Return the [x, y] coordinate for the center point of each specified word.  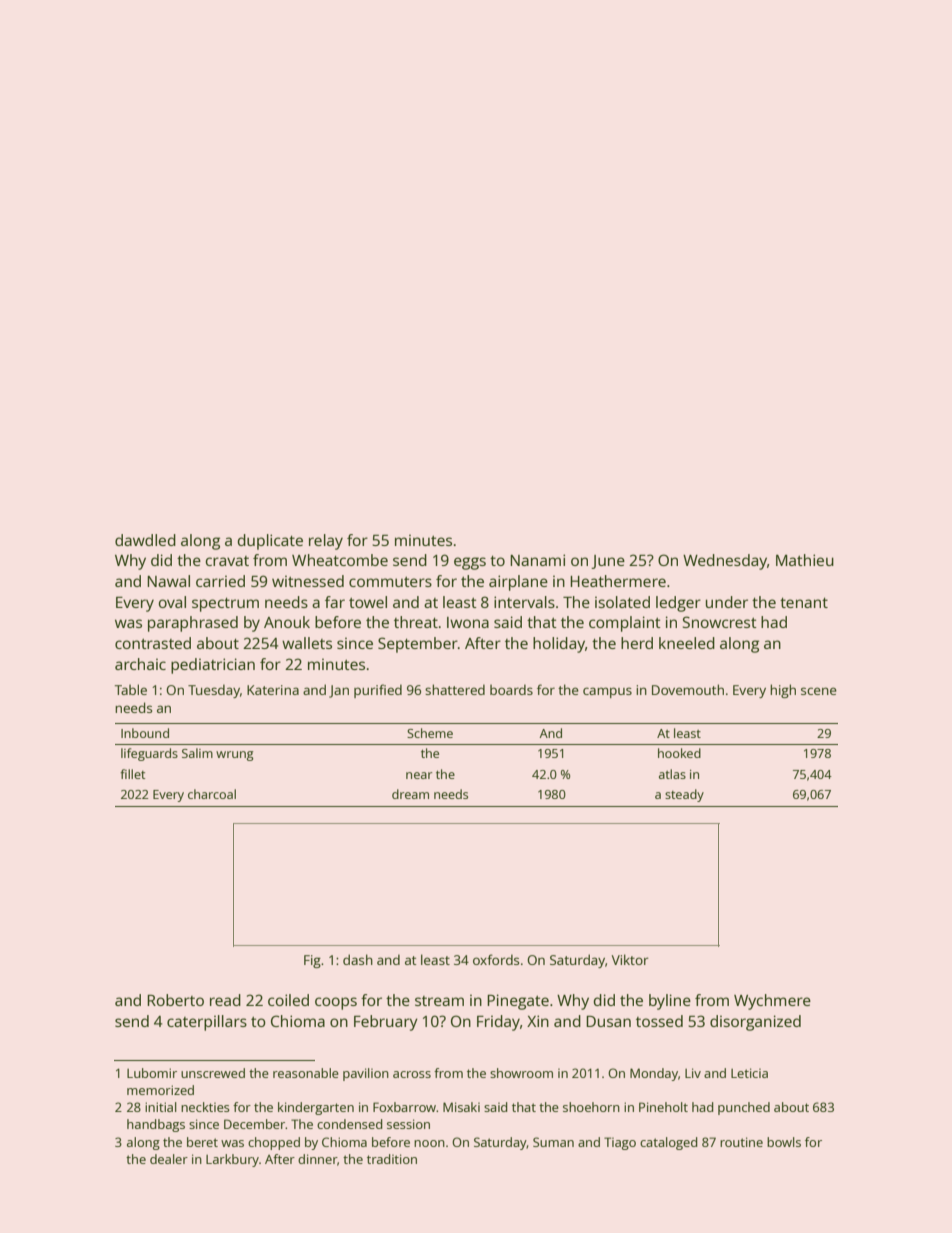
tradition [392, 1159]
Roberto [175, 1000]
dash [358, 959]
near [419, 775]
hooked [679, 753]
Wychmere [772, 1002]
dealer [169, 1159]
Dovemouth [688, 689]
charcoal [212, 794]
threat [416, 622]
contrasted [153, 643]
